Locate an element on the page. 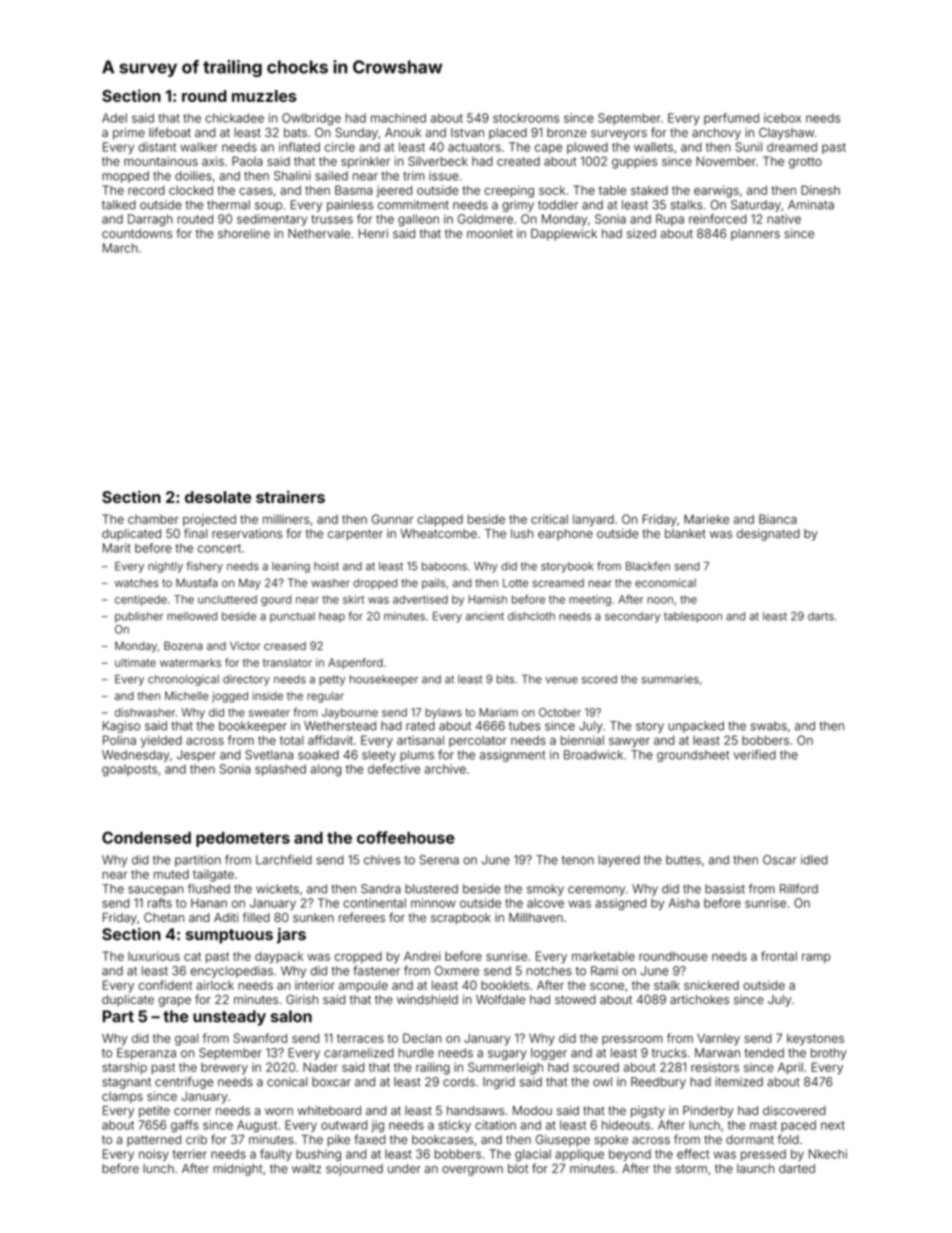 The width and height of the page is (952, 1233). March is located at coordinates (120, 248).
